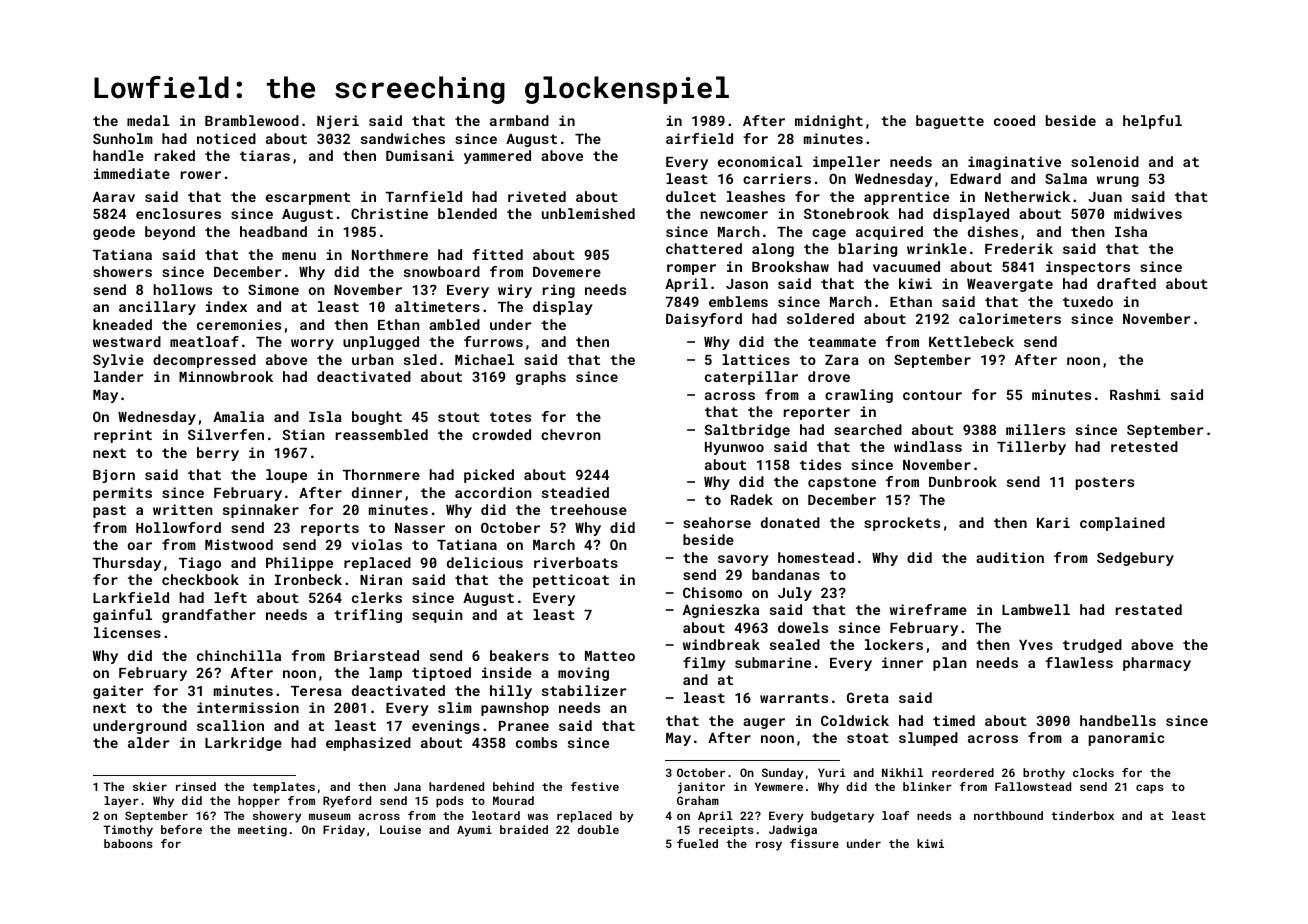 Image resolution: width=1308 pixels, height=924 pixels. Describe the element at coordinates (1152, 122) in the screenshot. I see `helpful` at that location.
